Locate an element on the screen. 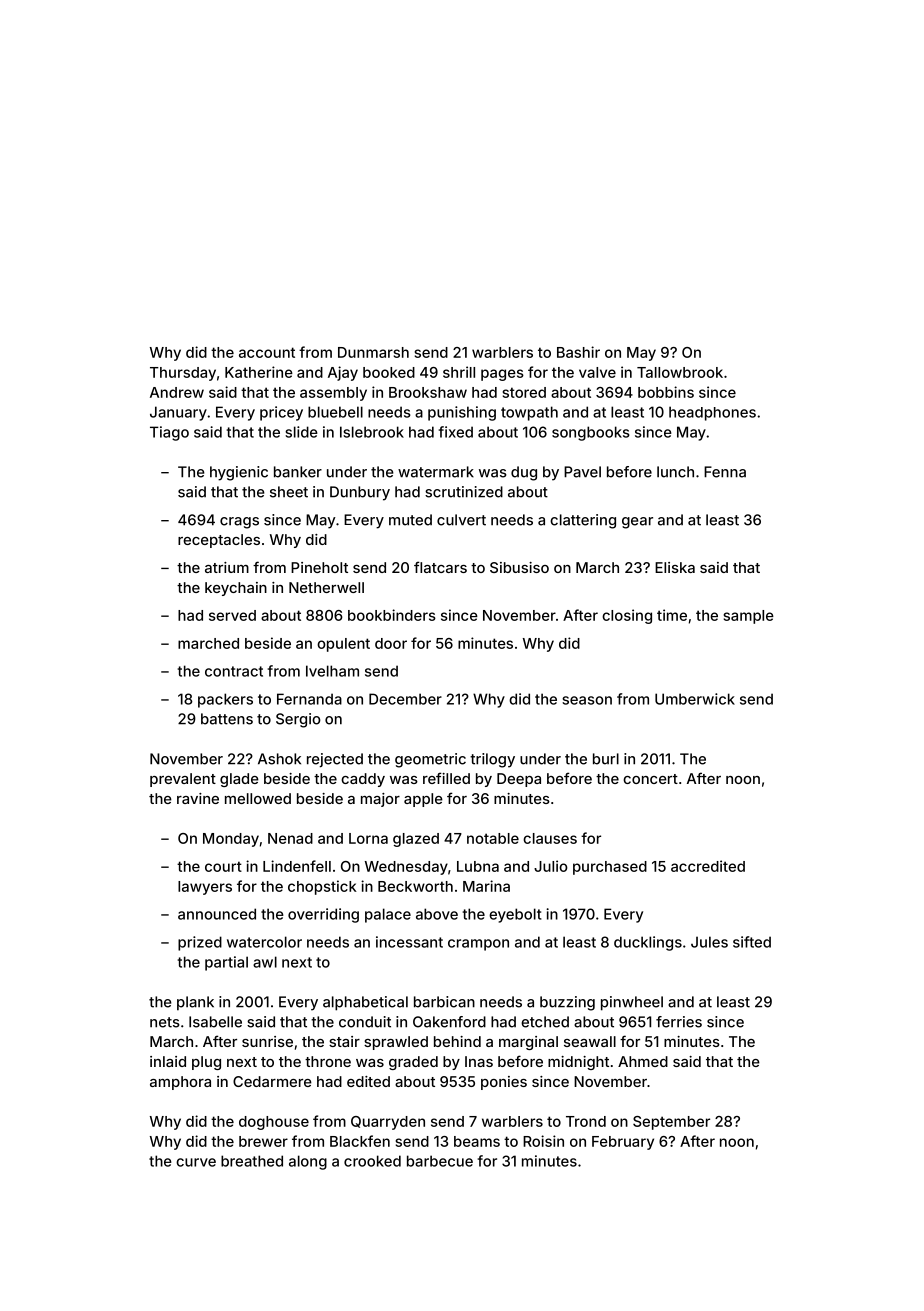  plank is located at coordinates (195, 1003).
